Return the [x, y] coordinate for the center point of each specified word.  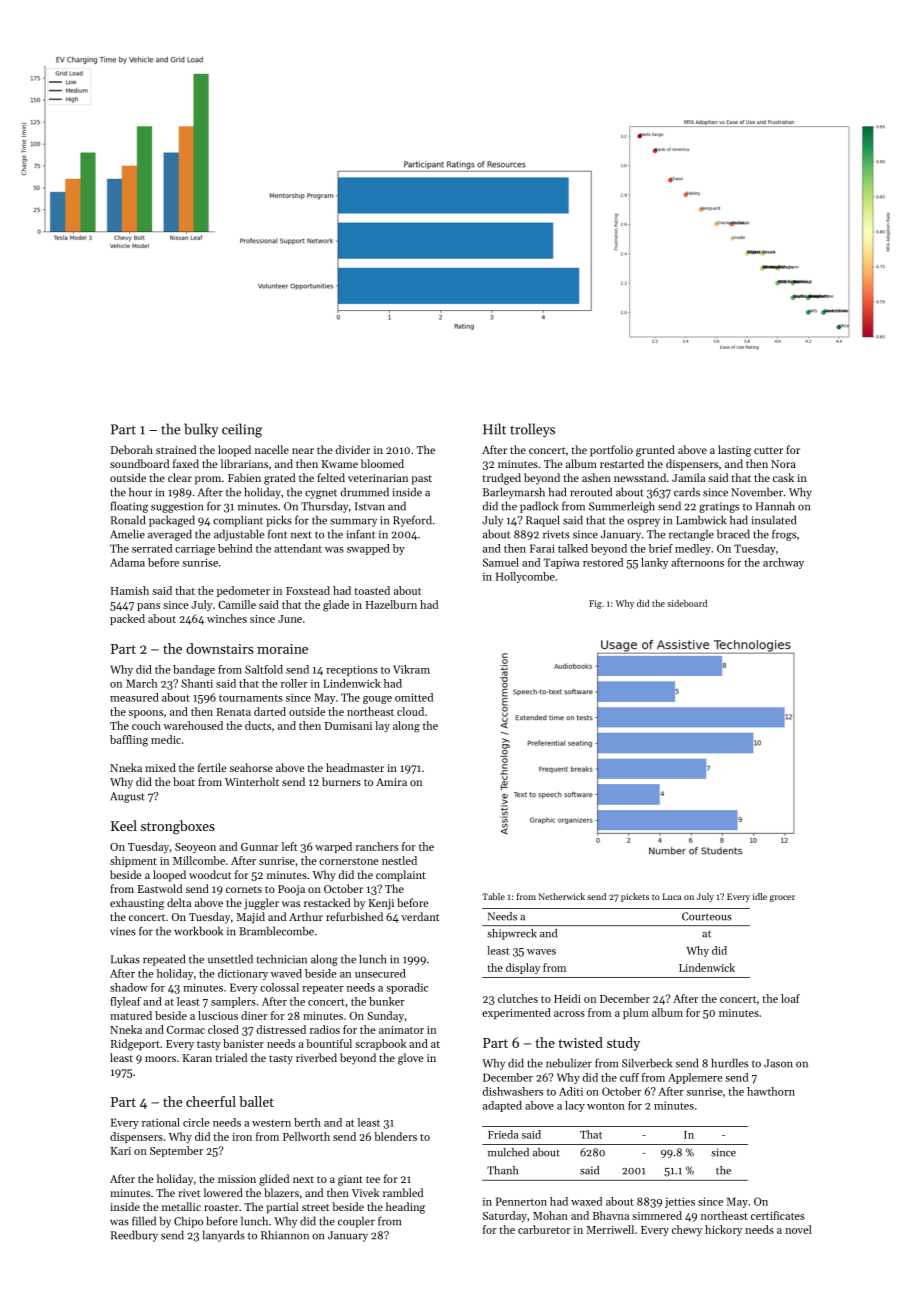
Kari [121, 1151]
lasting [734, 451]
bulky [201, 430]
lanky [654, 563]
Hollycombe [525, 577]
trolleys [532, 430]
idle [760, 896]
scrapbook [380, 1044]
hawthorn [771, 1091]
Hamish [130, 590]
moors [160, 1059]
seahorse [251, 767]
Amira [391, 782]
